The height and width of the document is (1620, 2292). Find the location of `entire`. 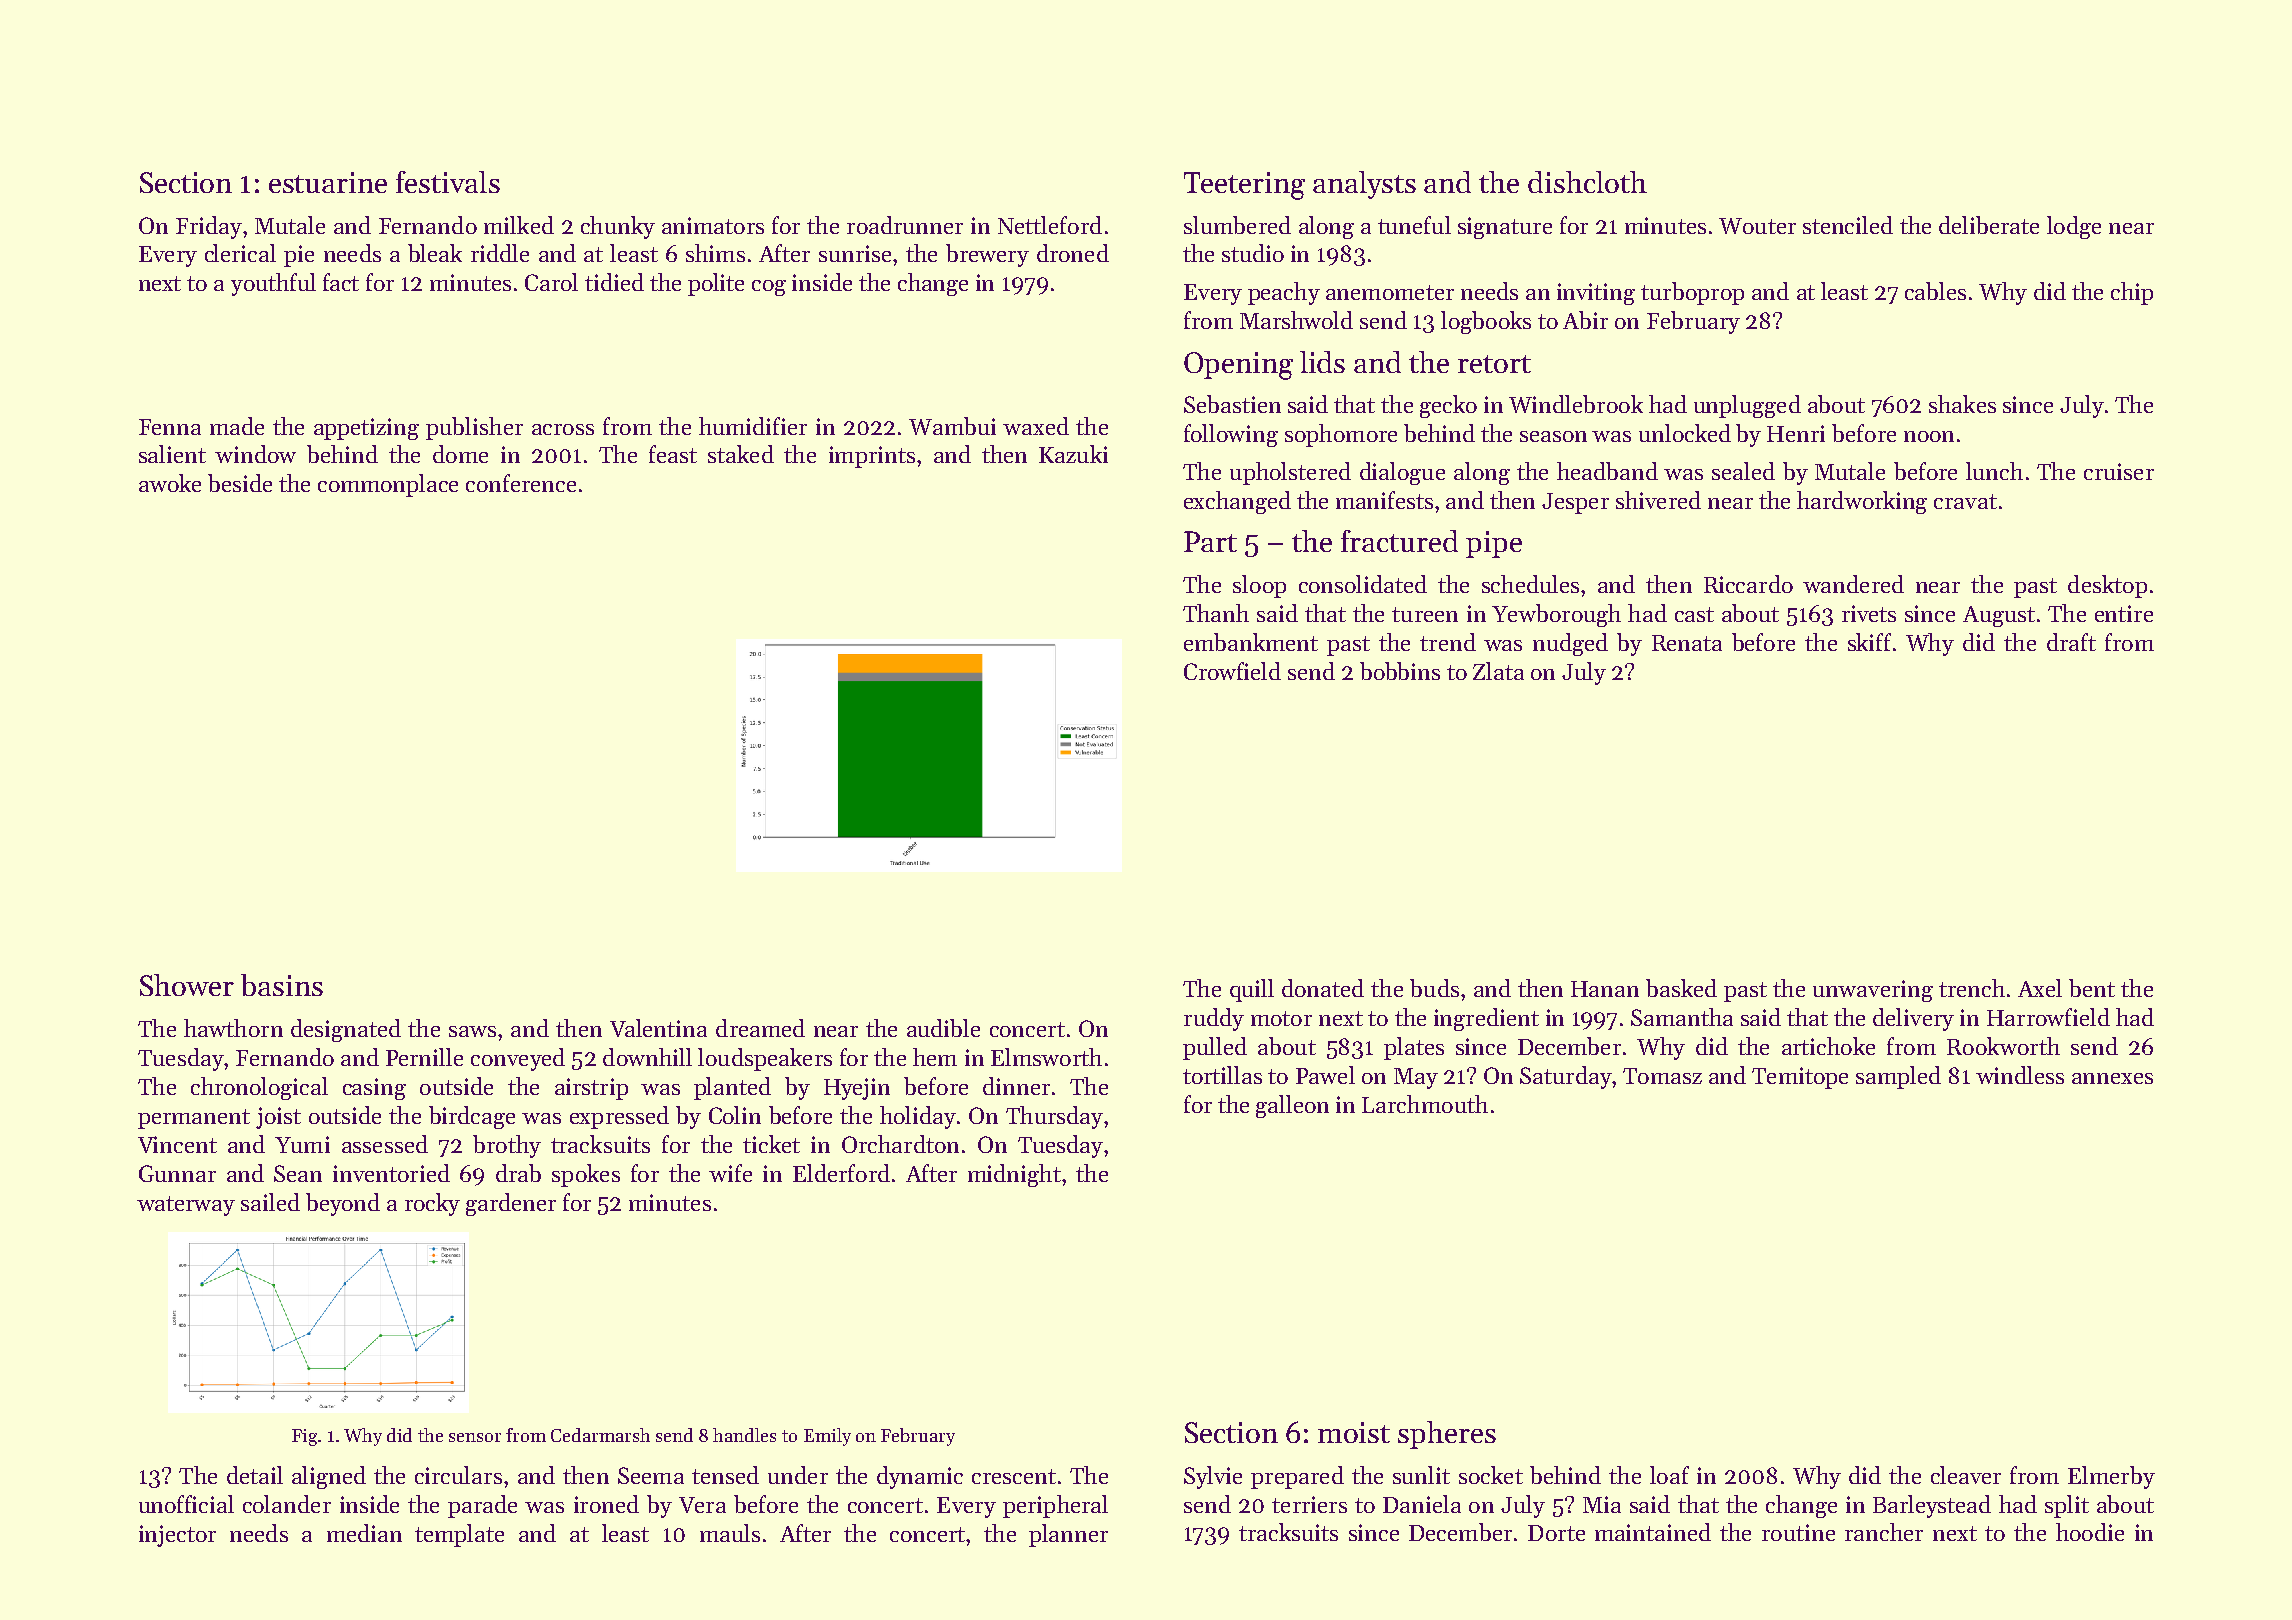

entire is located at coordinates (2124, 613).
